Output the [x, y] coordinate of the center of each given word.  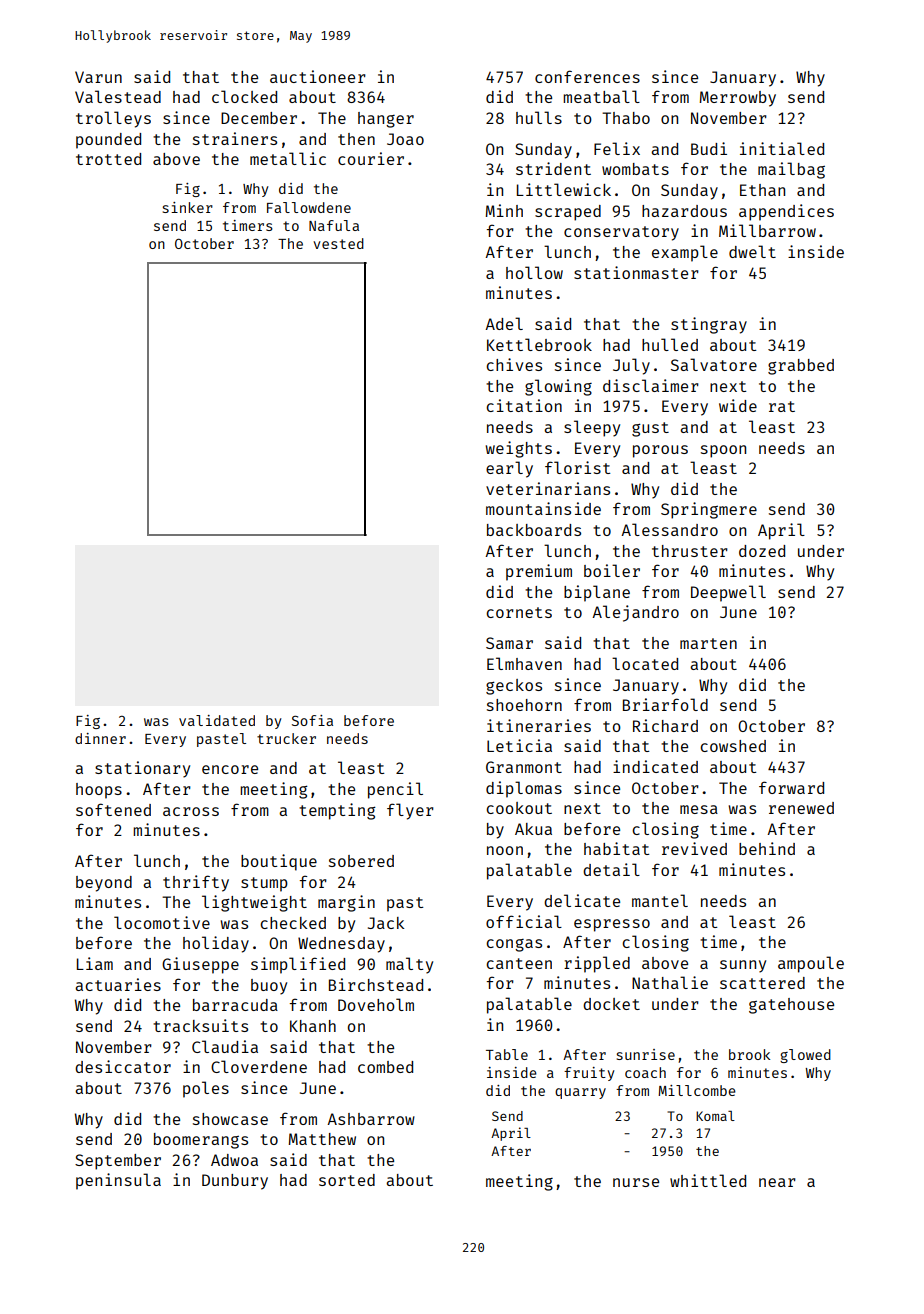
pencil [395, 790]
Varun [98, 77]
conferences [587, 76]
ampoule [811, 964]
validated [217, 720]
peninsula [118, 1181]
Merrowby [738, 99]
